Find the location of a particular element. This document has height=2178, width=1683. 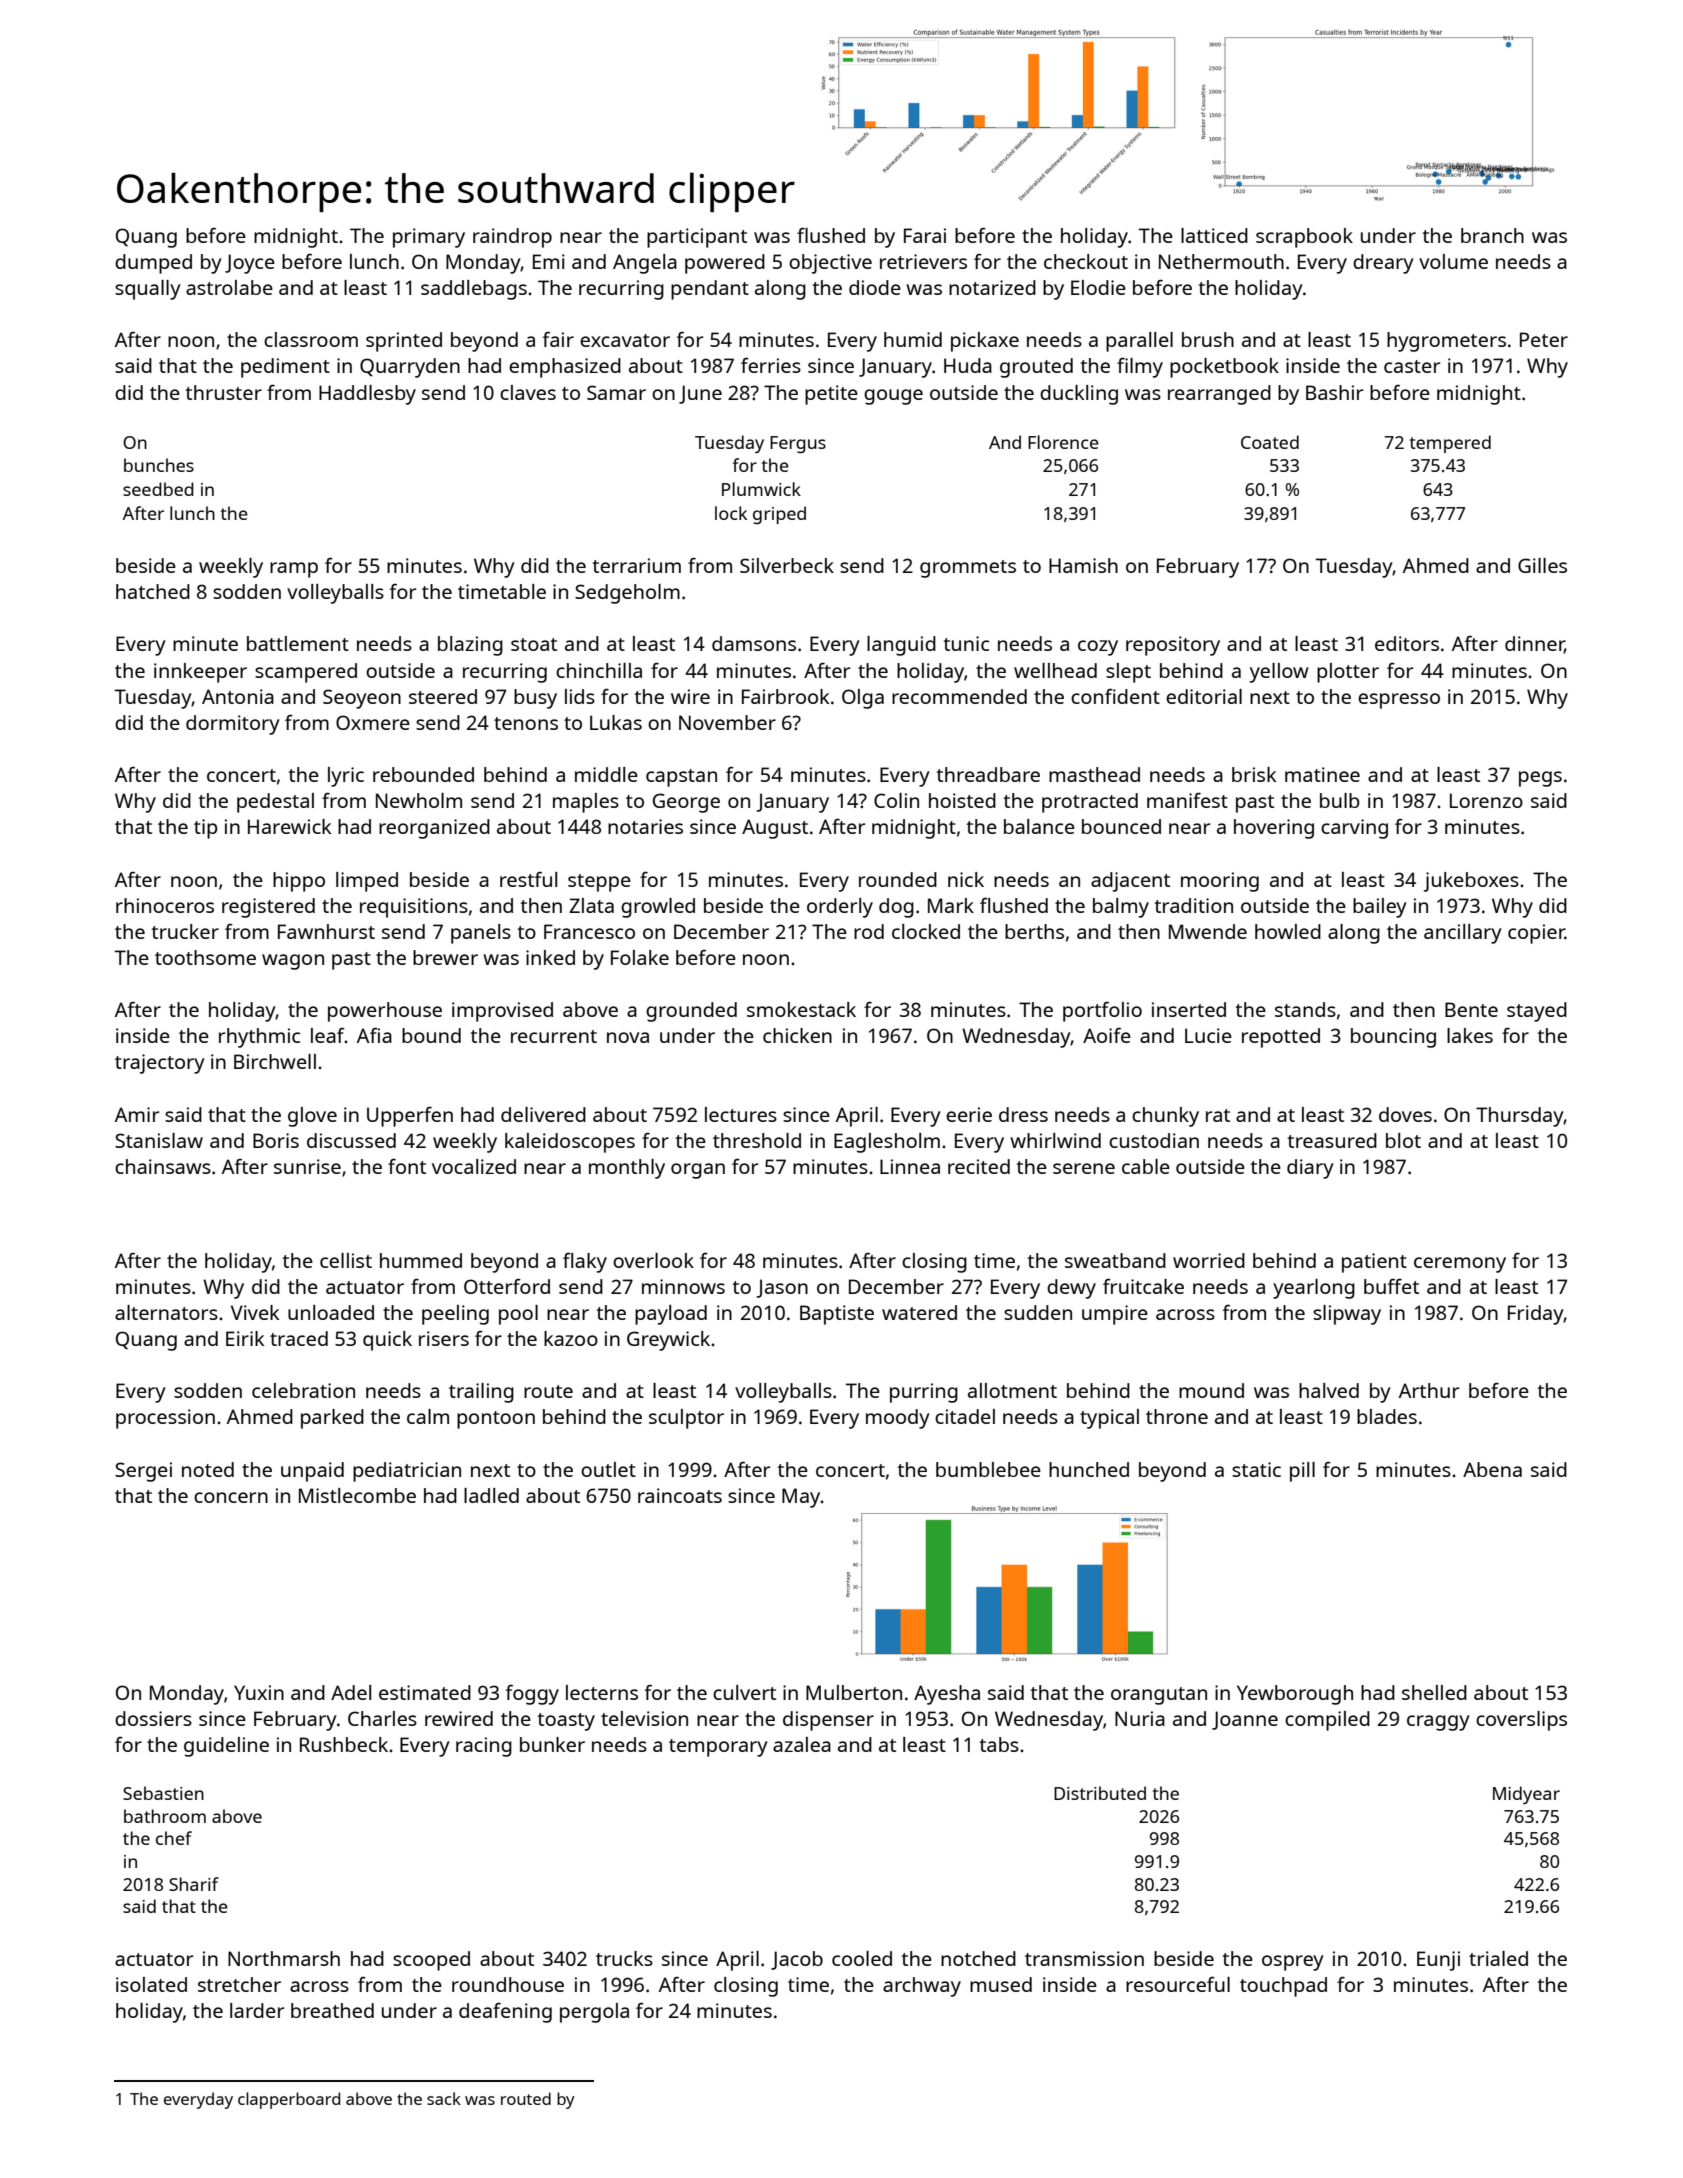

isolated is located at coordinates (151, 1984).
